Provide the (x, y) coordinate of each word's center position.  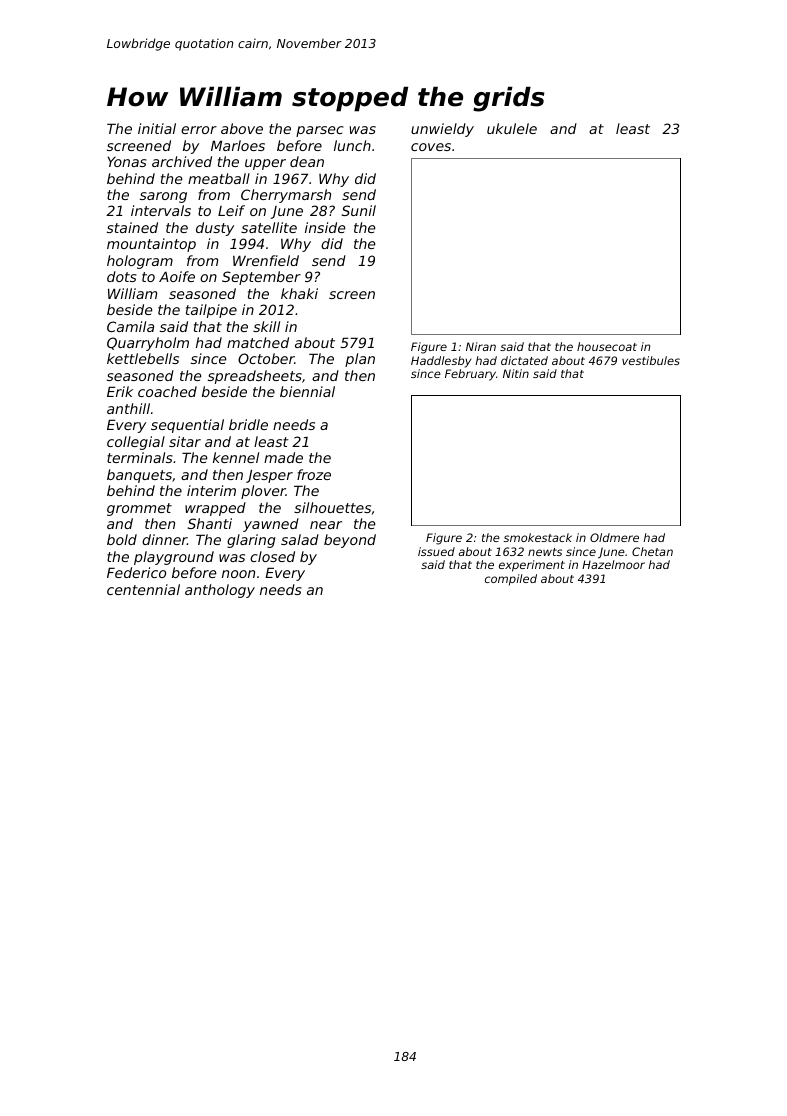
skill (266, 326)
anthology (220, 591)
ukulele (512, 128)
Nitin (516, 373)
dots (122, 276)
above (242, 128)
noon (238, 574)
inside (325, 227)
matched (258, 342)
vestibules (651, 360)
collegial (136, 443)
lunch (352, 145)
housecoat (607, 346)
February (470, 375)
